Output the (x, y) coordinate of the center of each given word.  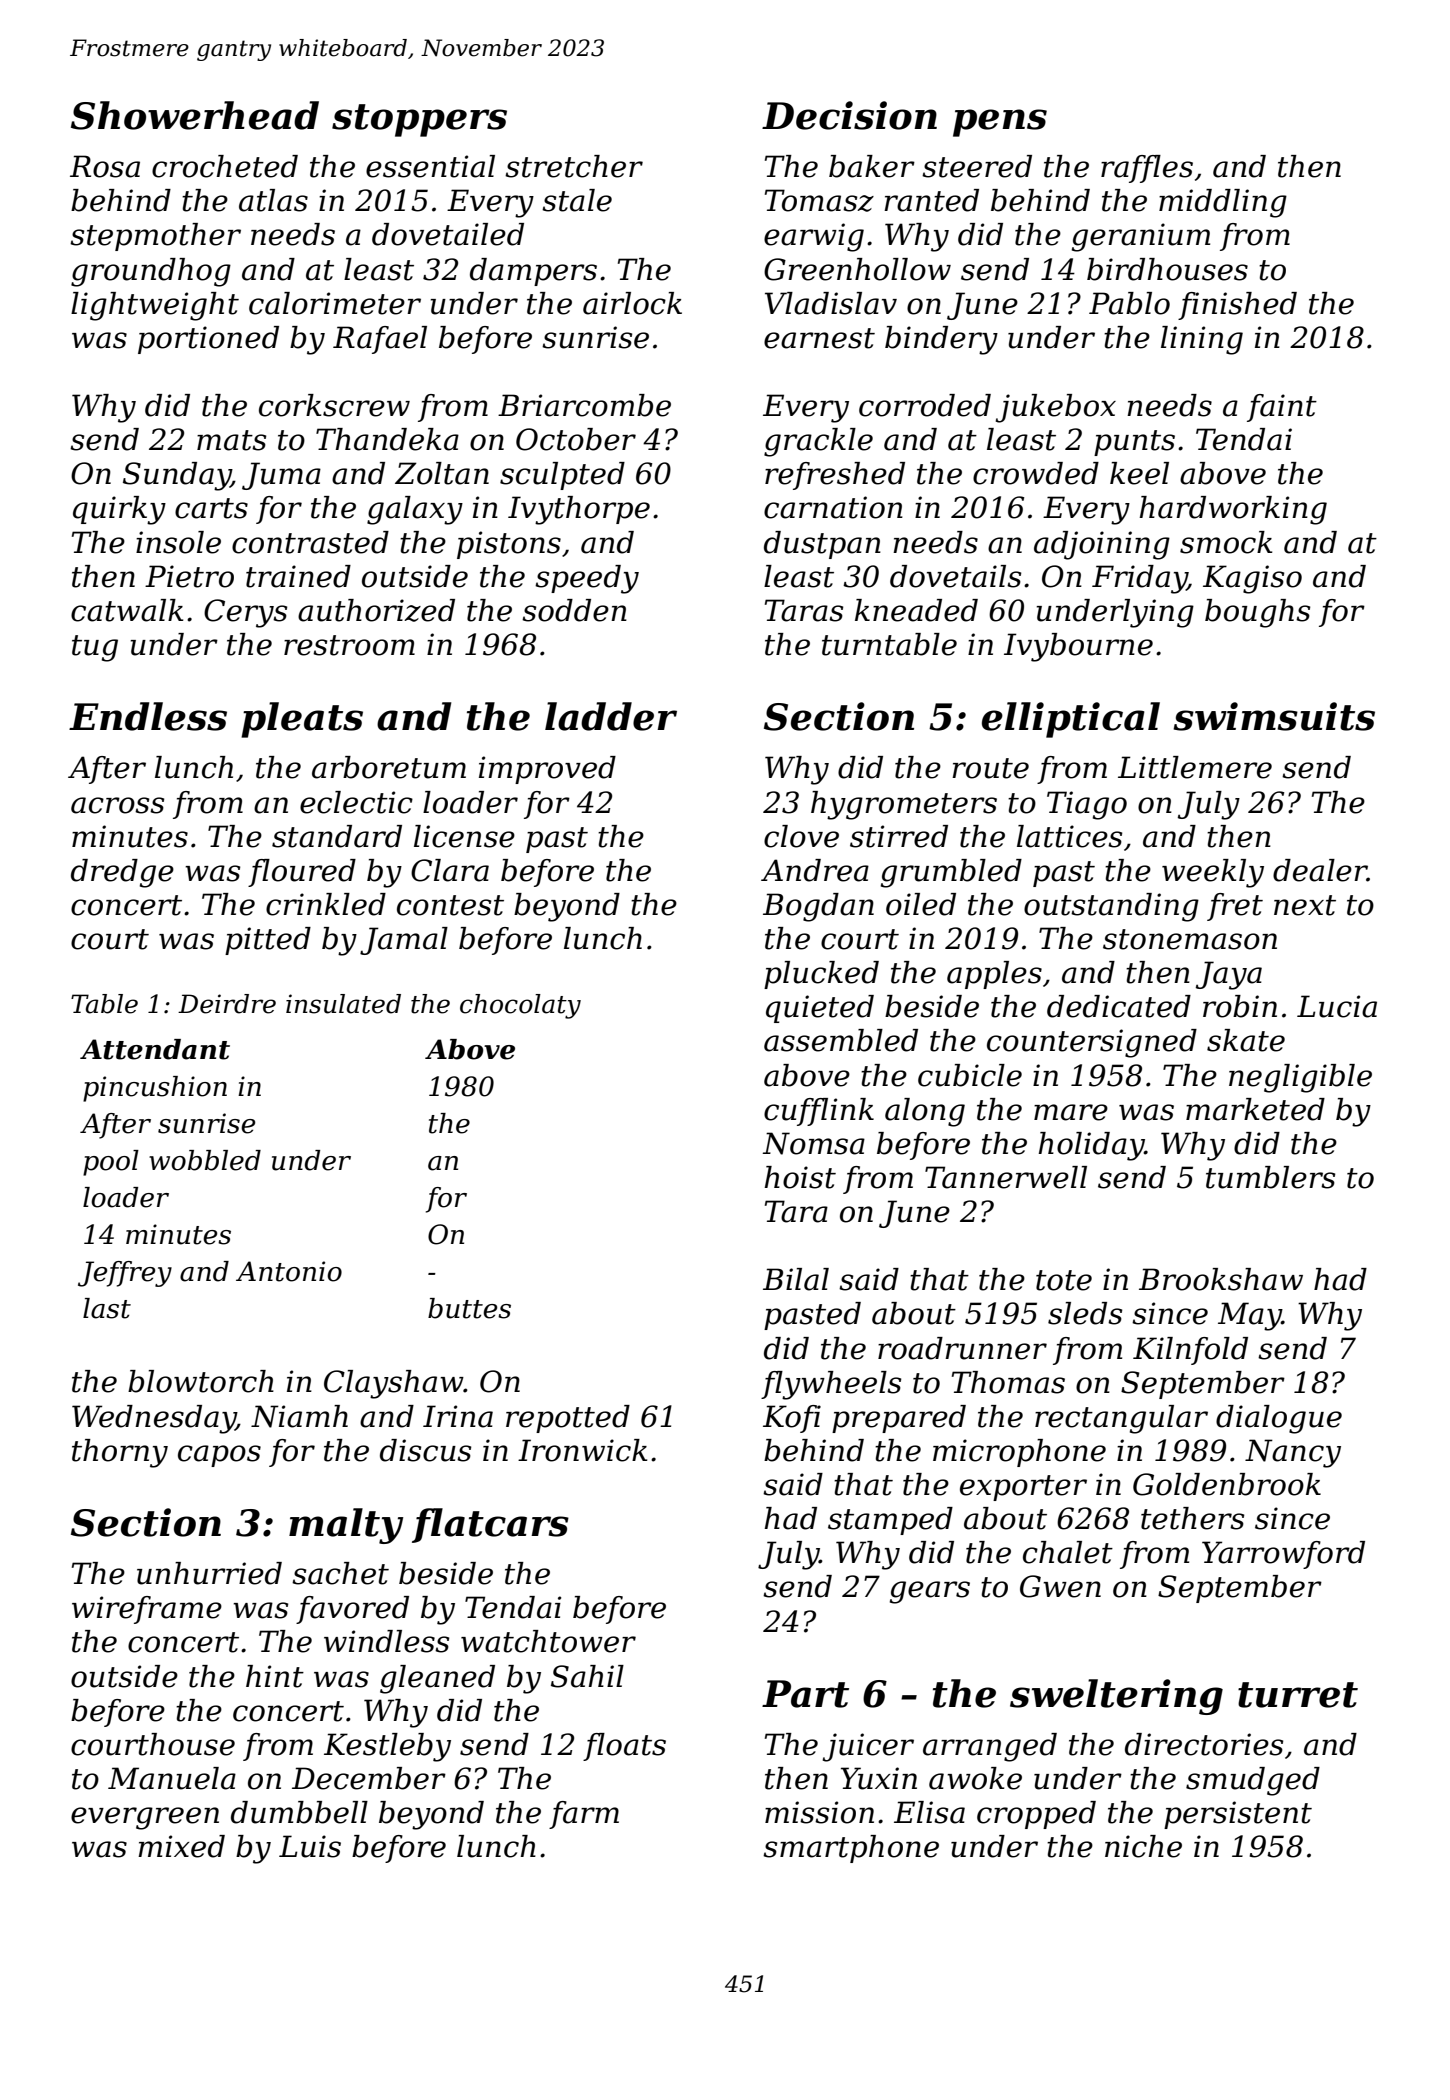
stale (577, 200)
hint (275, 1676)
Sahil (587, 1676)
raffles (1147, 169)
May (1250, 1316)
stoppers (419, 120)
